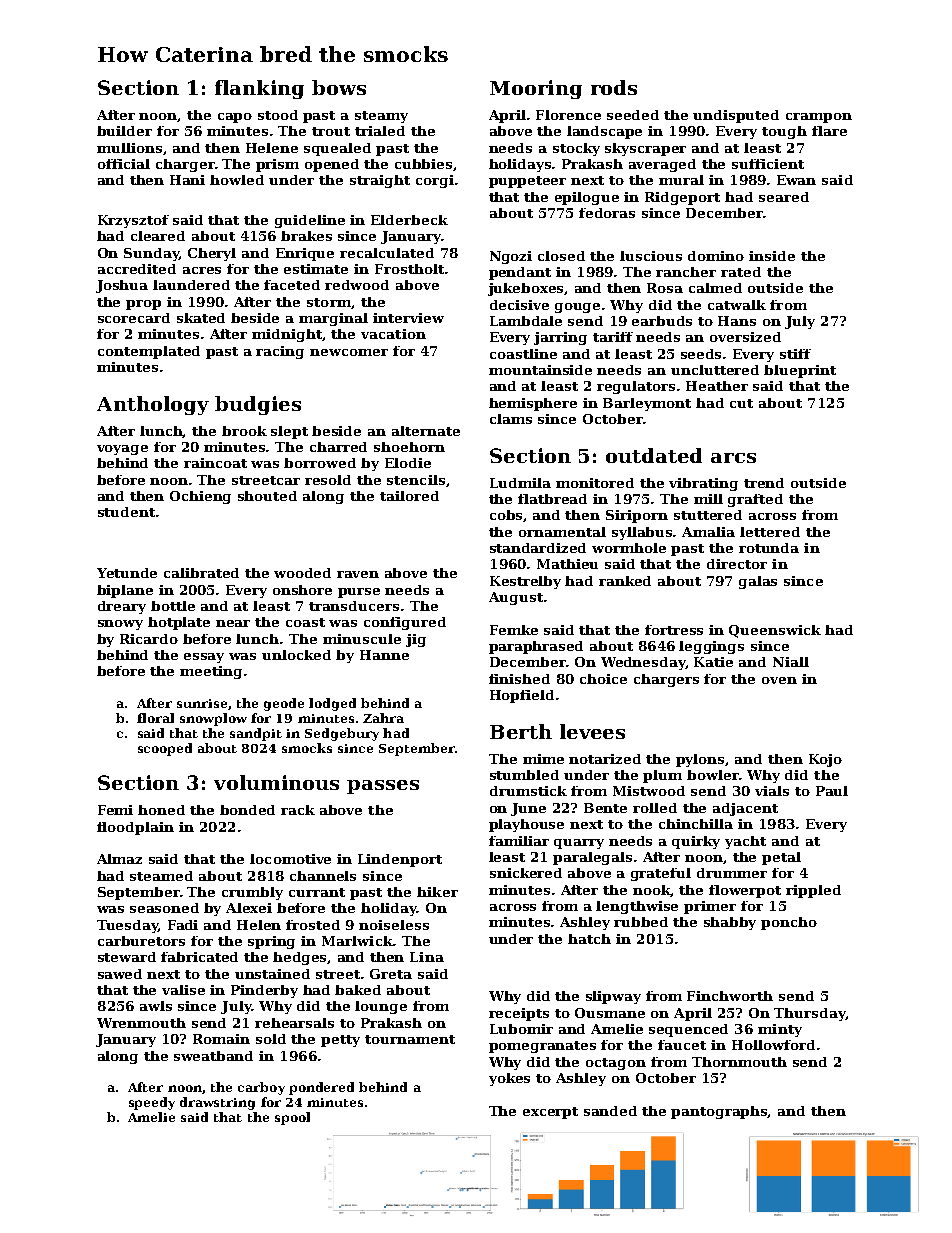 The image size is (952, 1233). What do you see at coordinates (605, 808) in the screenshot?
I see `Bente` at bounding box center [605, 808].
